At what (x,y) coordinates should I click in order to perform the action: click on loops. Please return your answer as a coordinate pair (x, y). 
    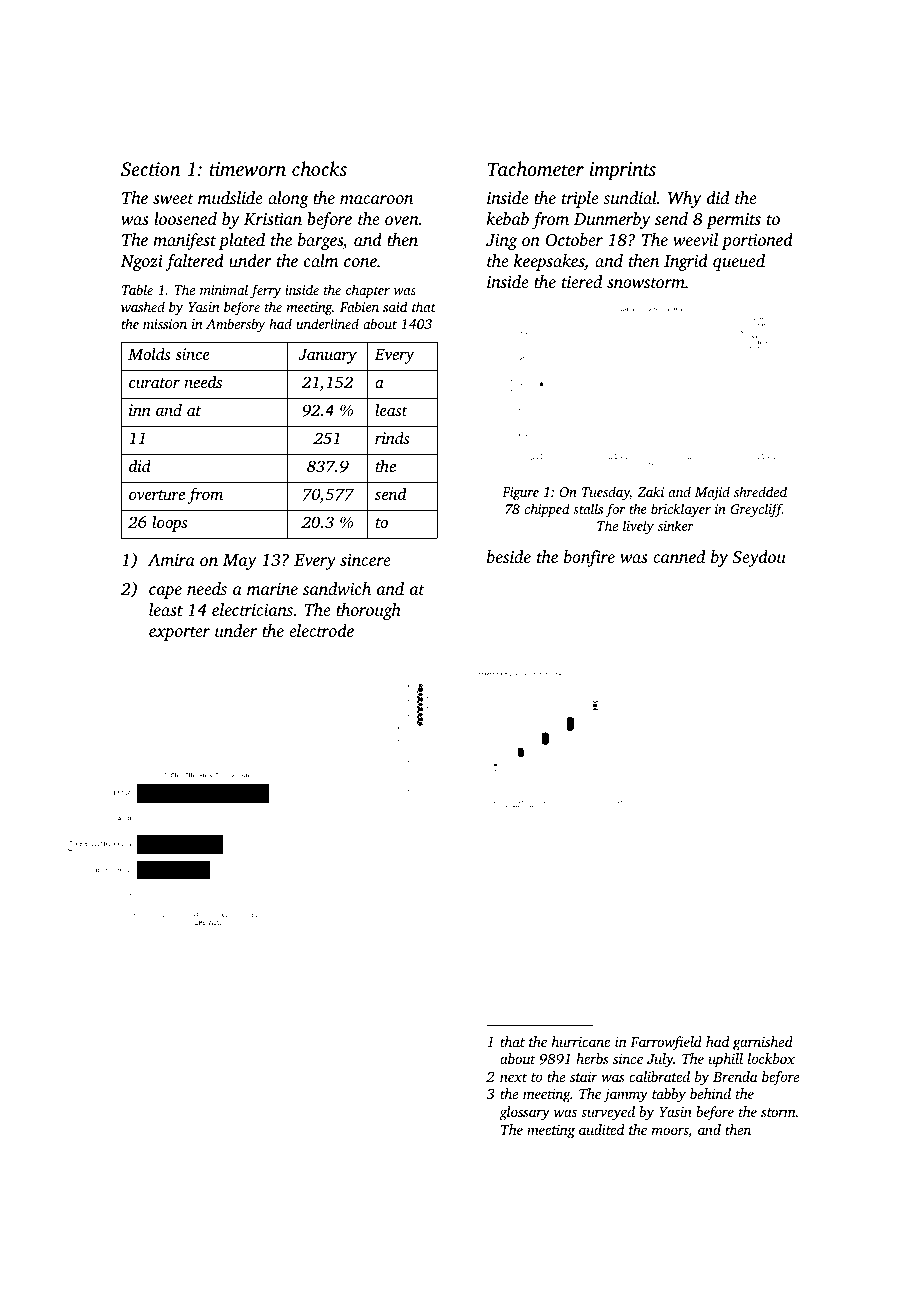
    Looking at the image, I should click on (169, 523).
